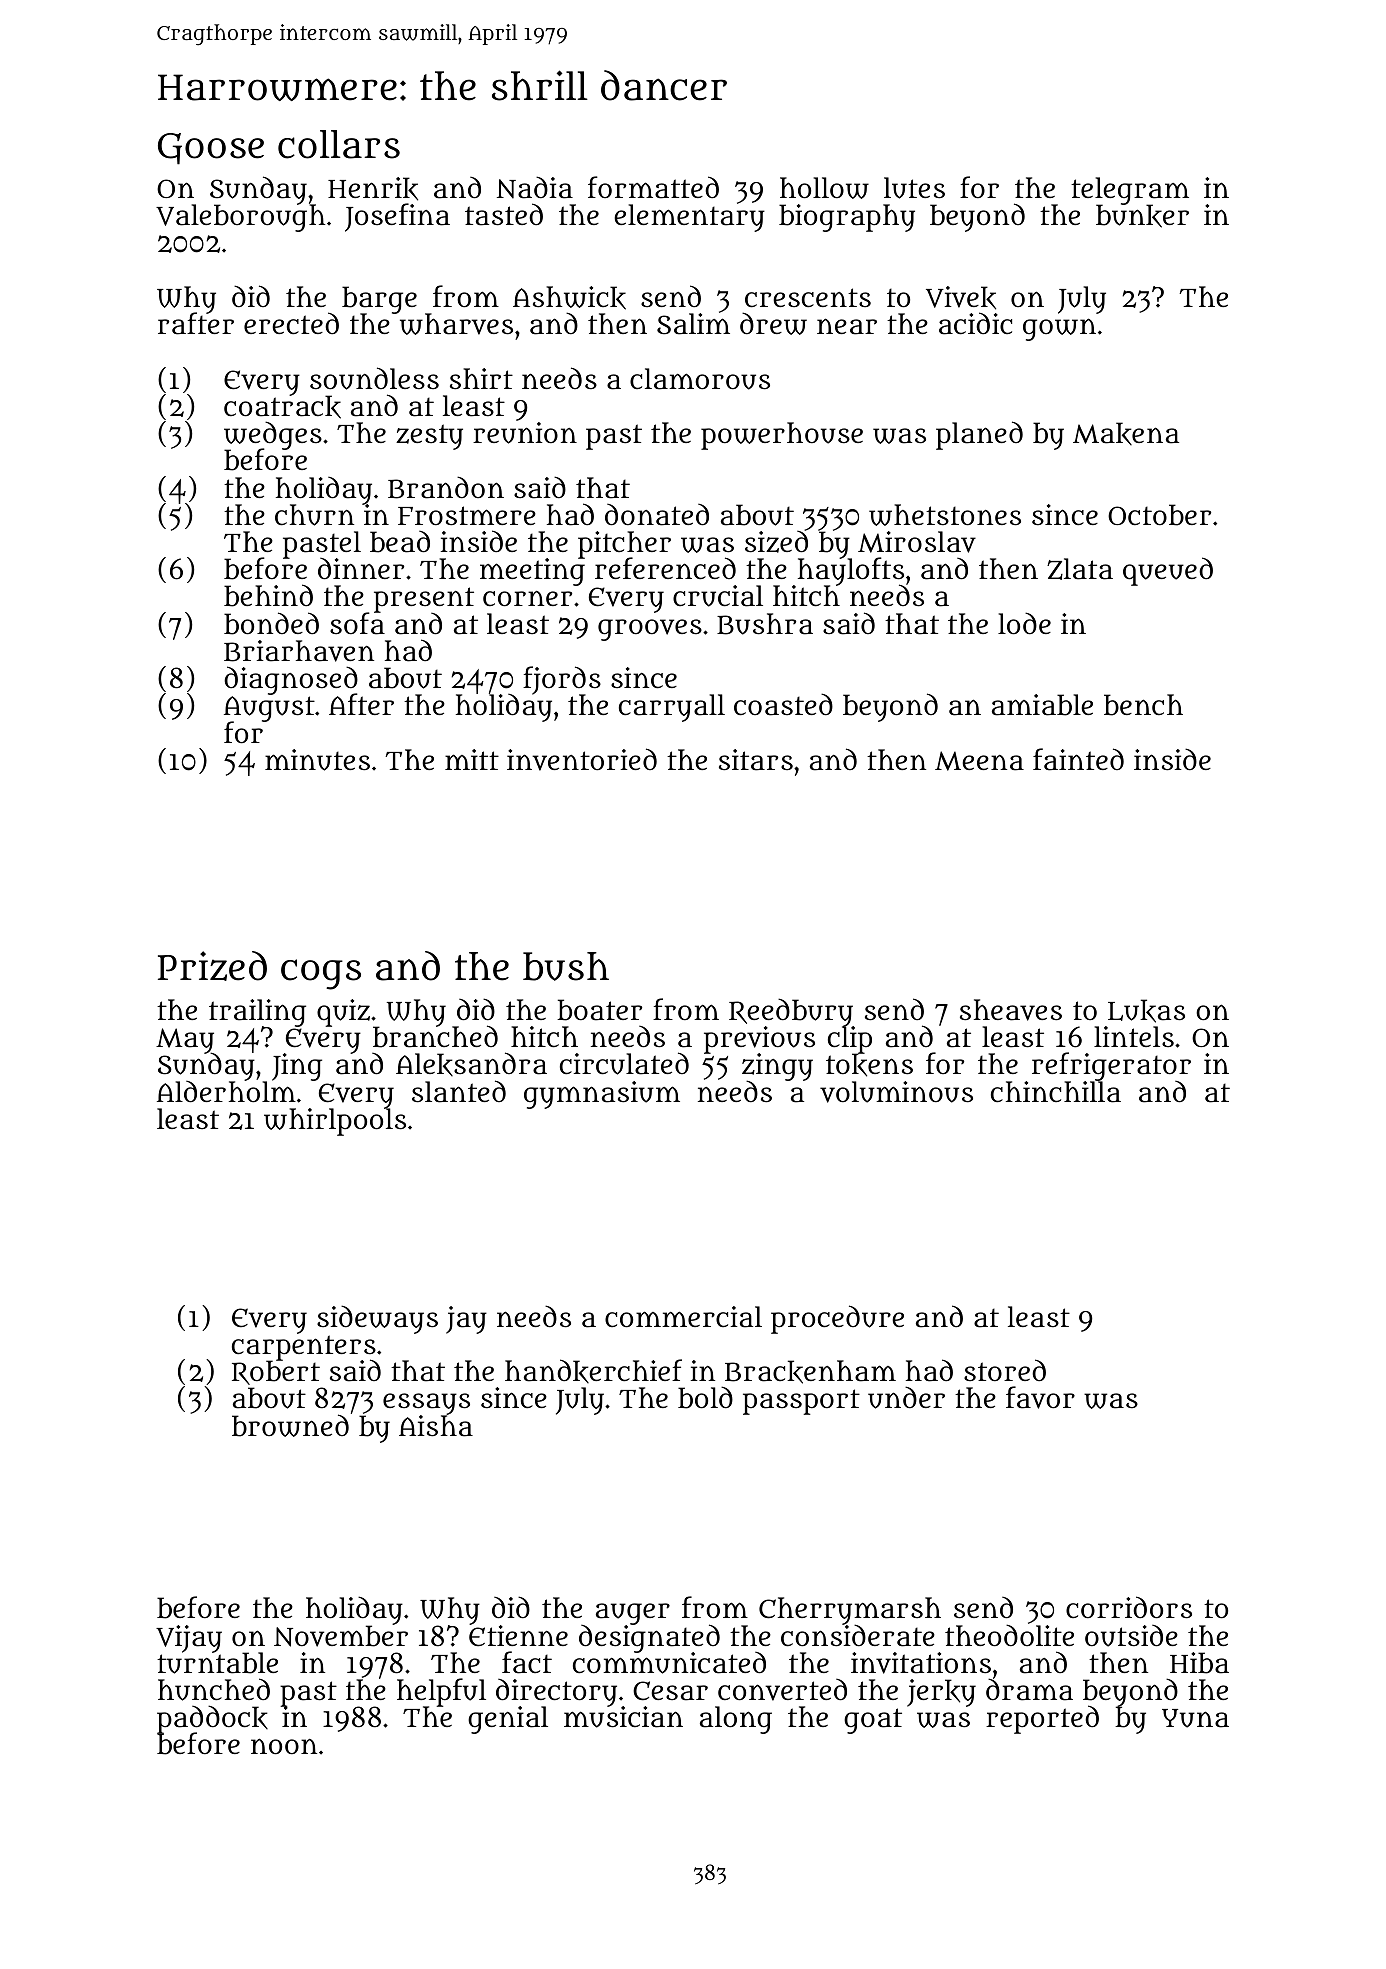  I want to click on minutes, so click(317, 760).
